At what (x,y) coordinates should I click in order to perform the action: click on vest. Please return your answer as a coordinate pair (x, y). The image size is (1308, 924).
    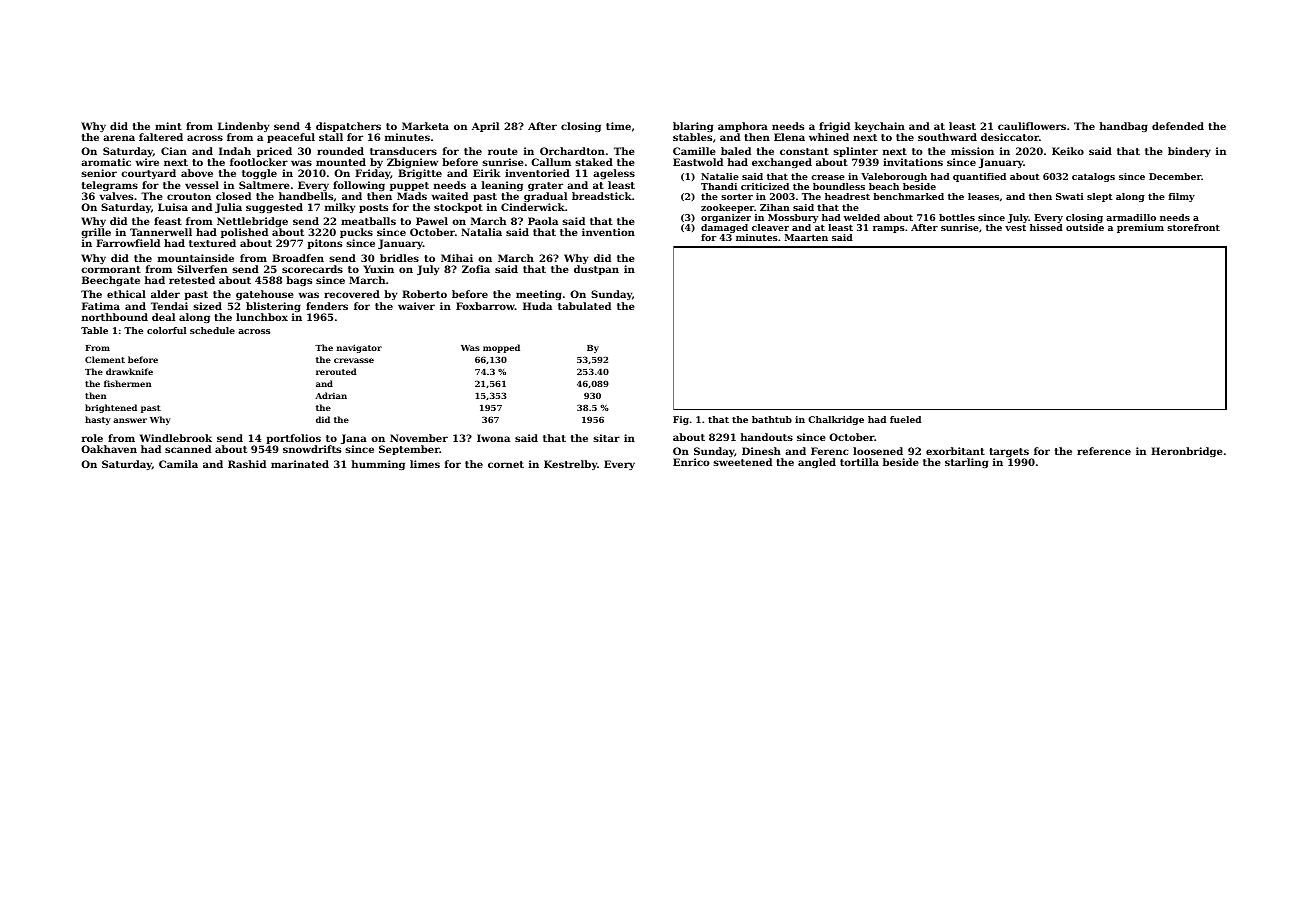
    Looking at the image, I should click on (1015, 227).
